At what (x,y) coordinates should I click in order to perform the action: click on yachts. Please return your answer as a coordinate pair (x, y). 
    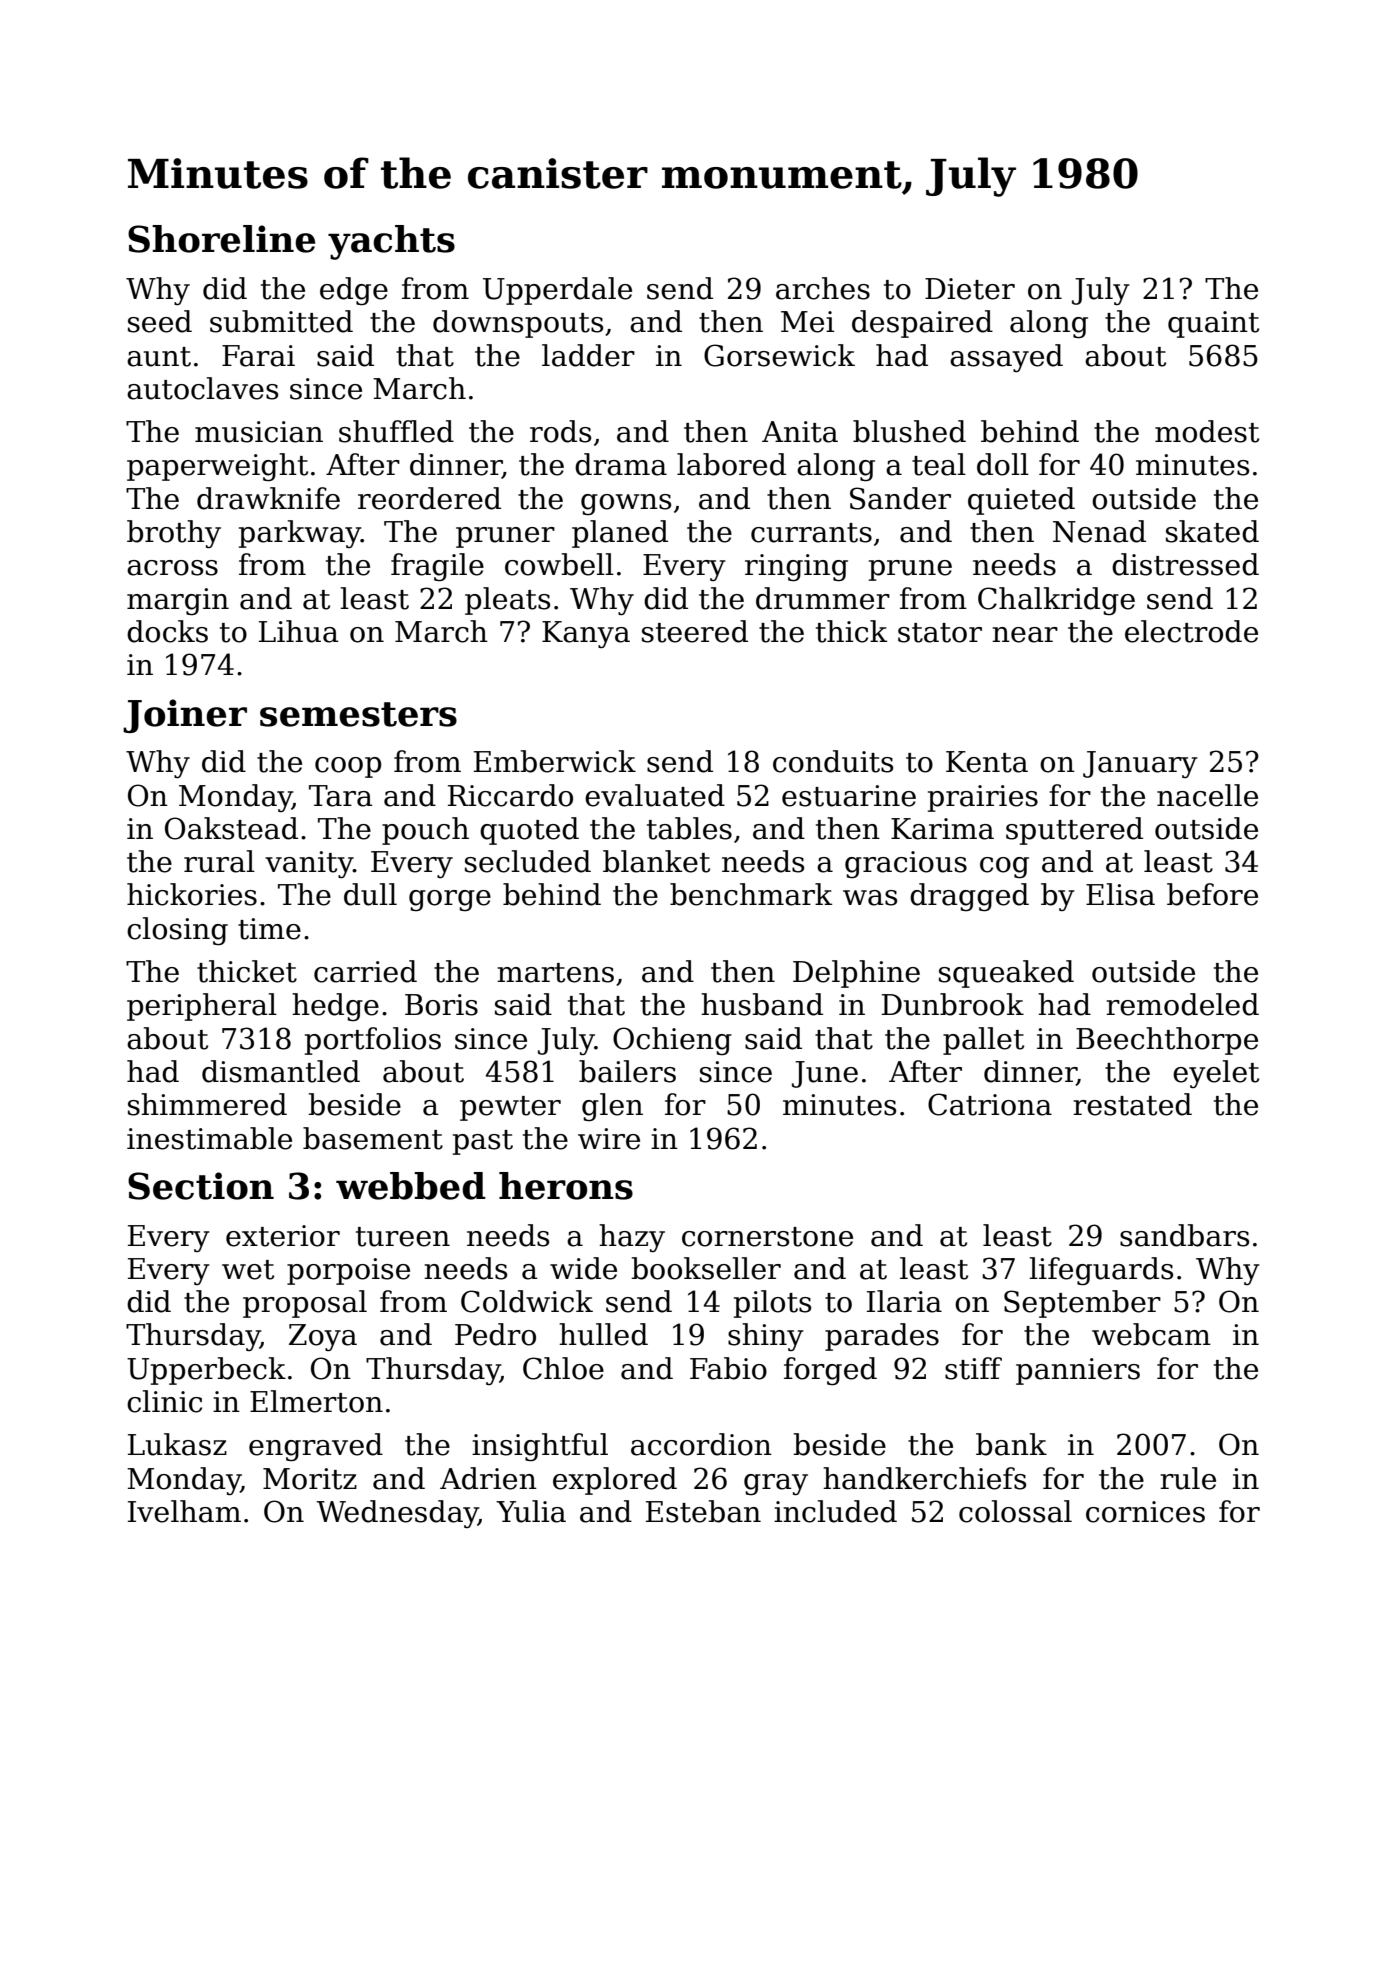
    Looking at the image, I should click on (391, 242).
